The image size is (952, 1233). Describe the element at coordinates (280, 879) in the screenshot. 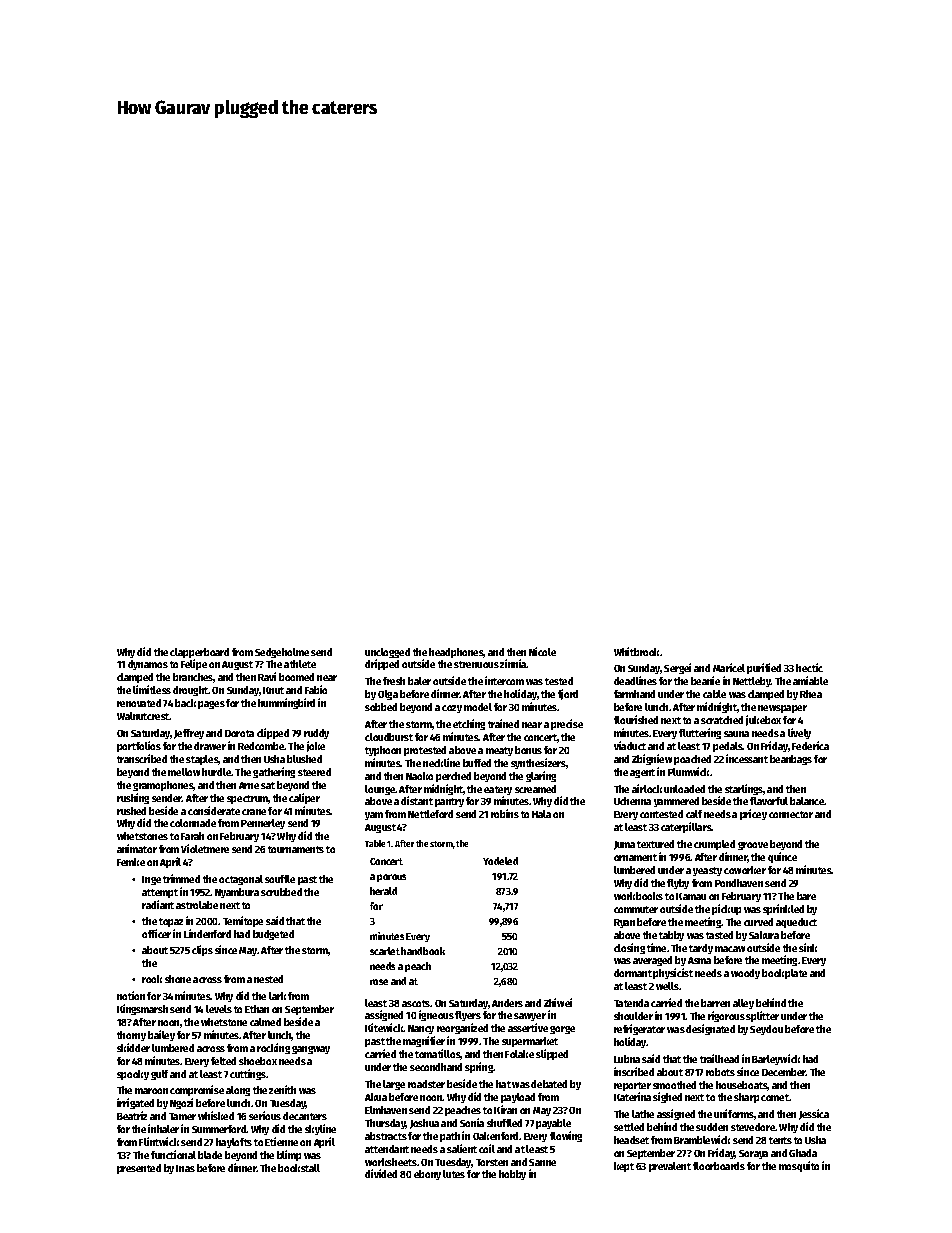

I see `souffle` at that location.
